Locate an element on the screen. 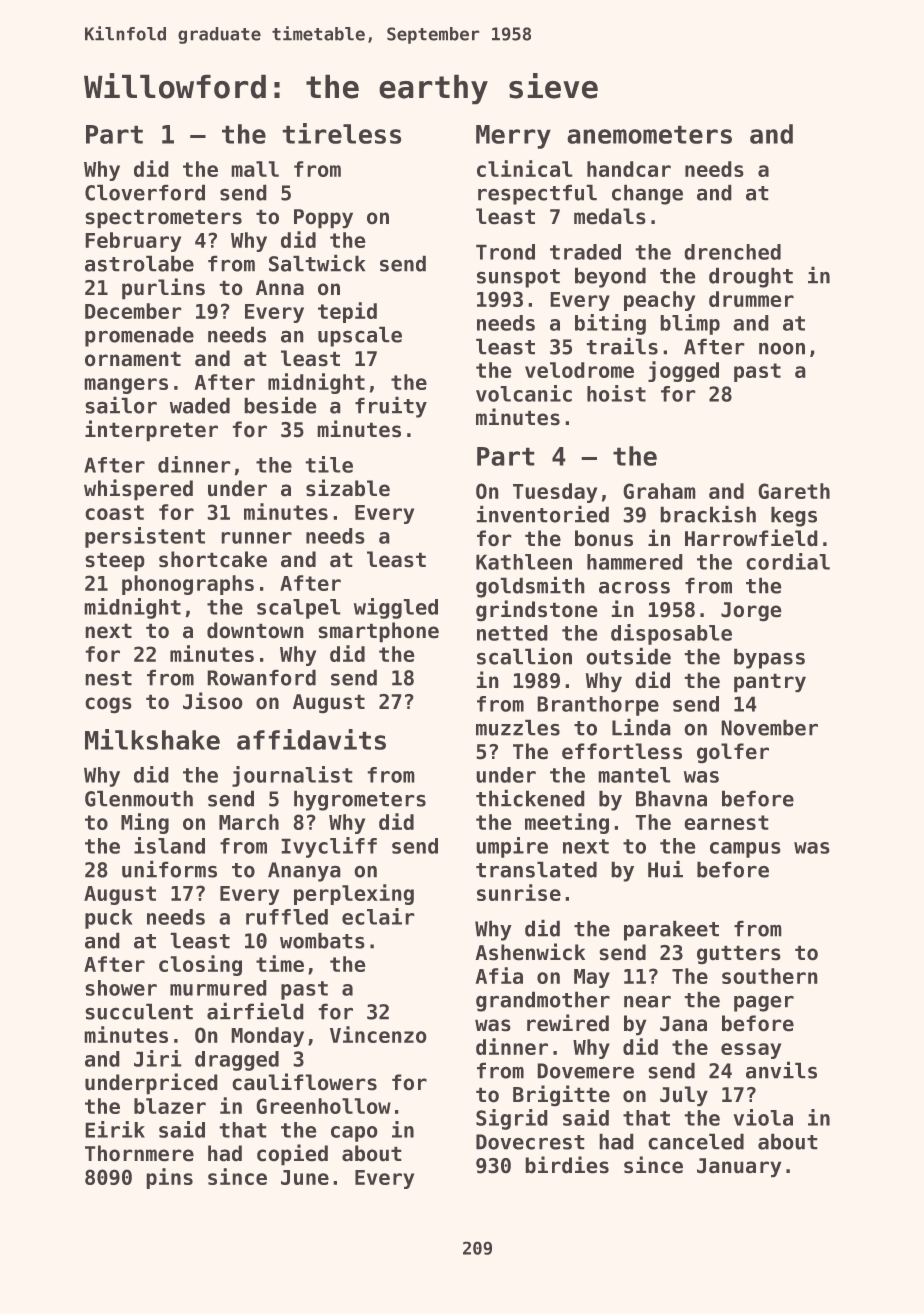  Tuesday is located at coordinates (555, 493).
